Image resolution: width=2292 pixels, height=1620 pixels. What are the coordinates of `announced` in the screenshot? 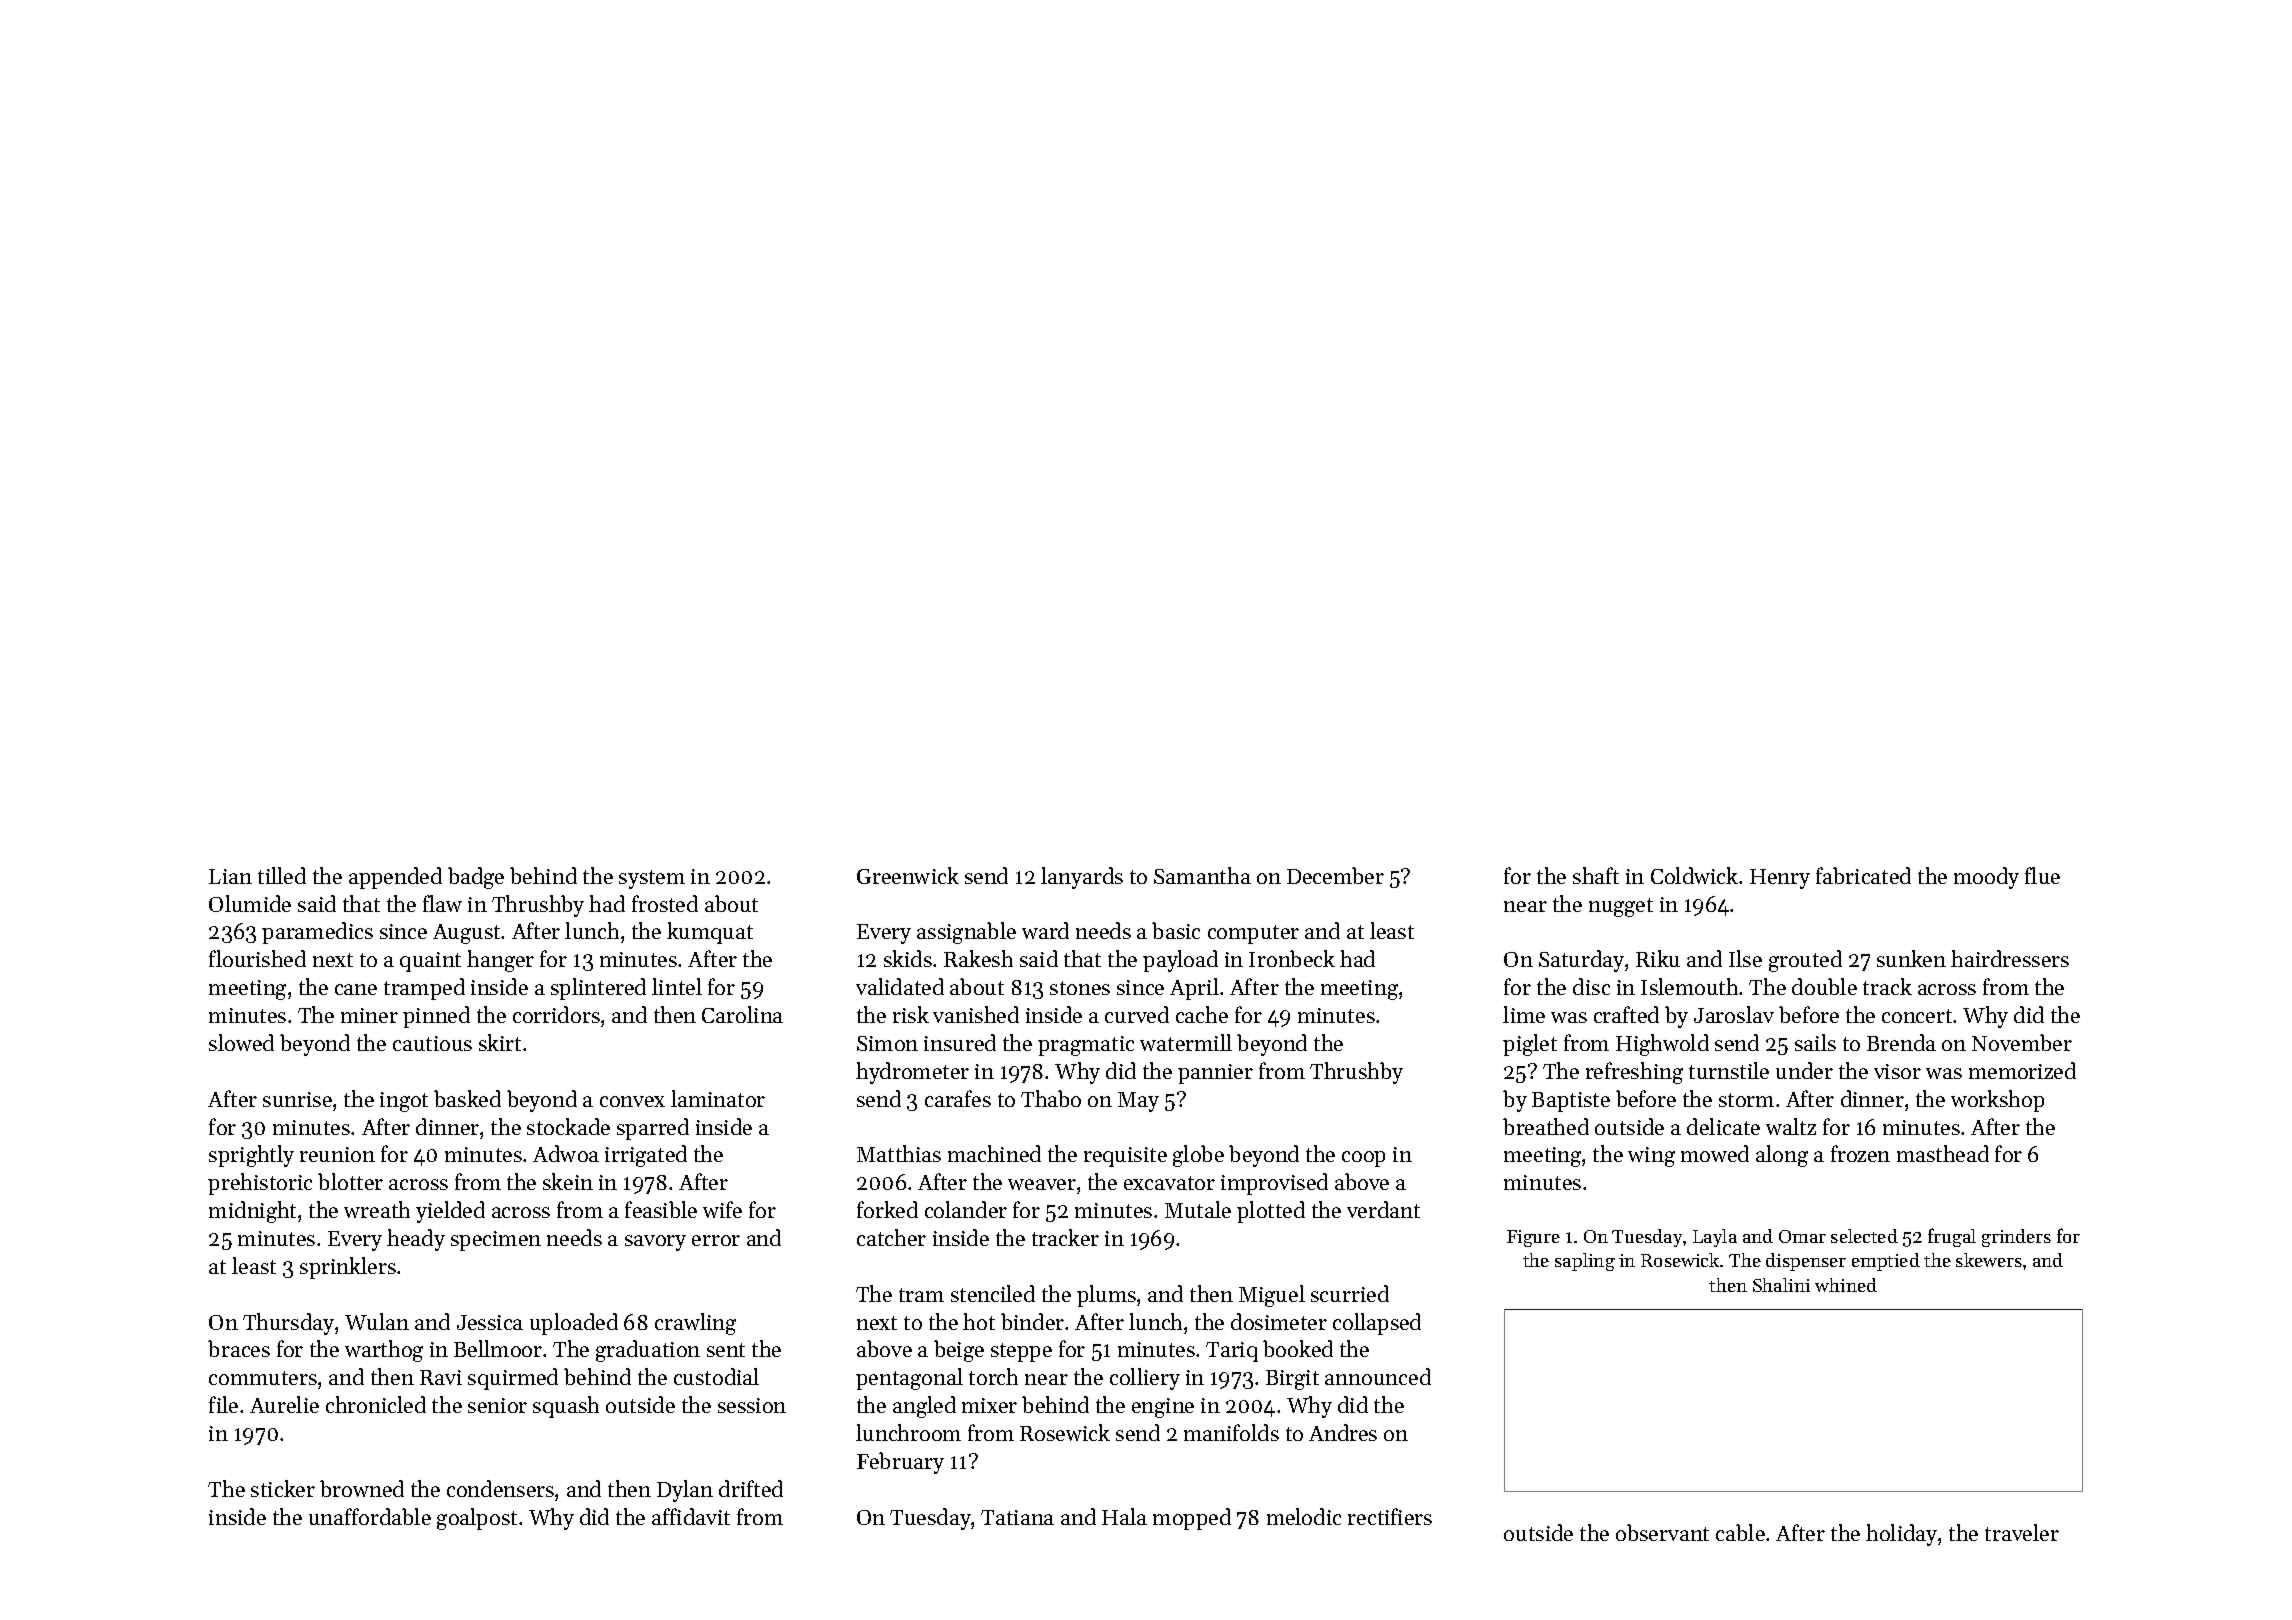 It's located at (1378, 1376).
